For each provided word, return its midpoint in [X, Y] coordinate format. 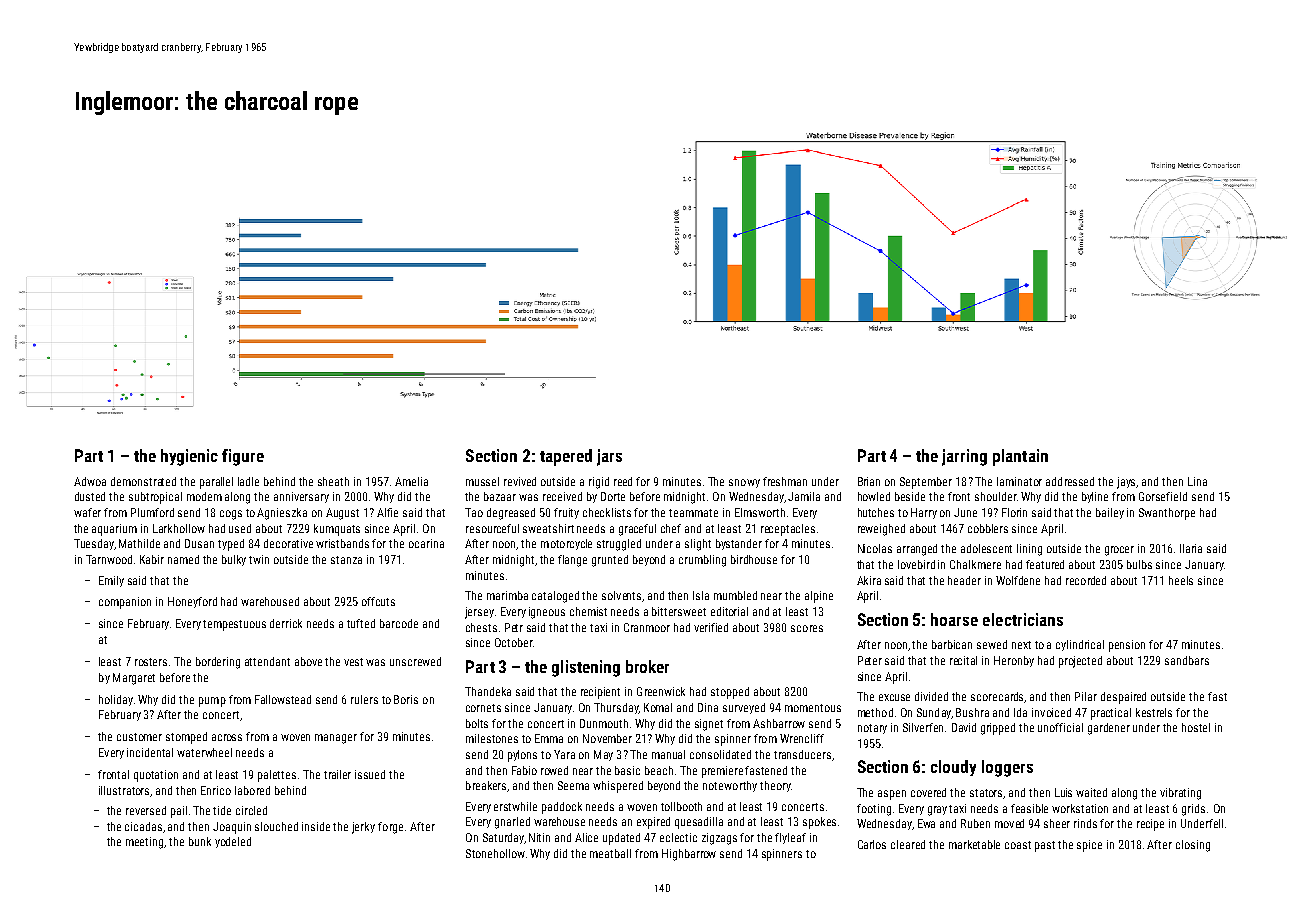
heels [1181, 580]
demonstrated [143, 481]
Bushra [972, 712]
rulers [364, 699]
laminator [1019, 481]
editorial [729, 611]
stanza [346, 560]
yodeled [233, 842]
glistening [586, 668]
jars [609, 457]
